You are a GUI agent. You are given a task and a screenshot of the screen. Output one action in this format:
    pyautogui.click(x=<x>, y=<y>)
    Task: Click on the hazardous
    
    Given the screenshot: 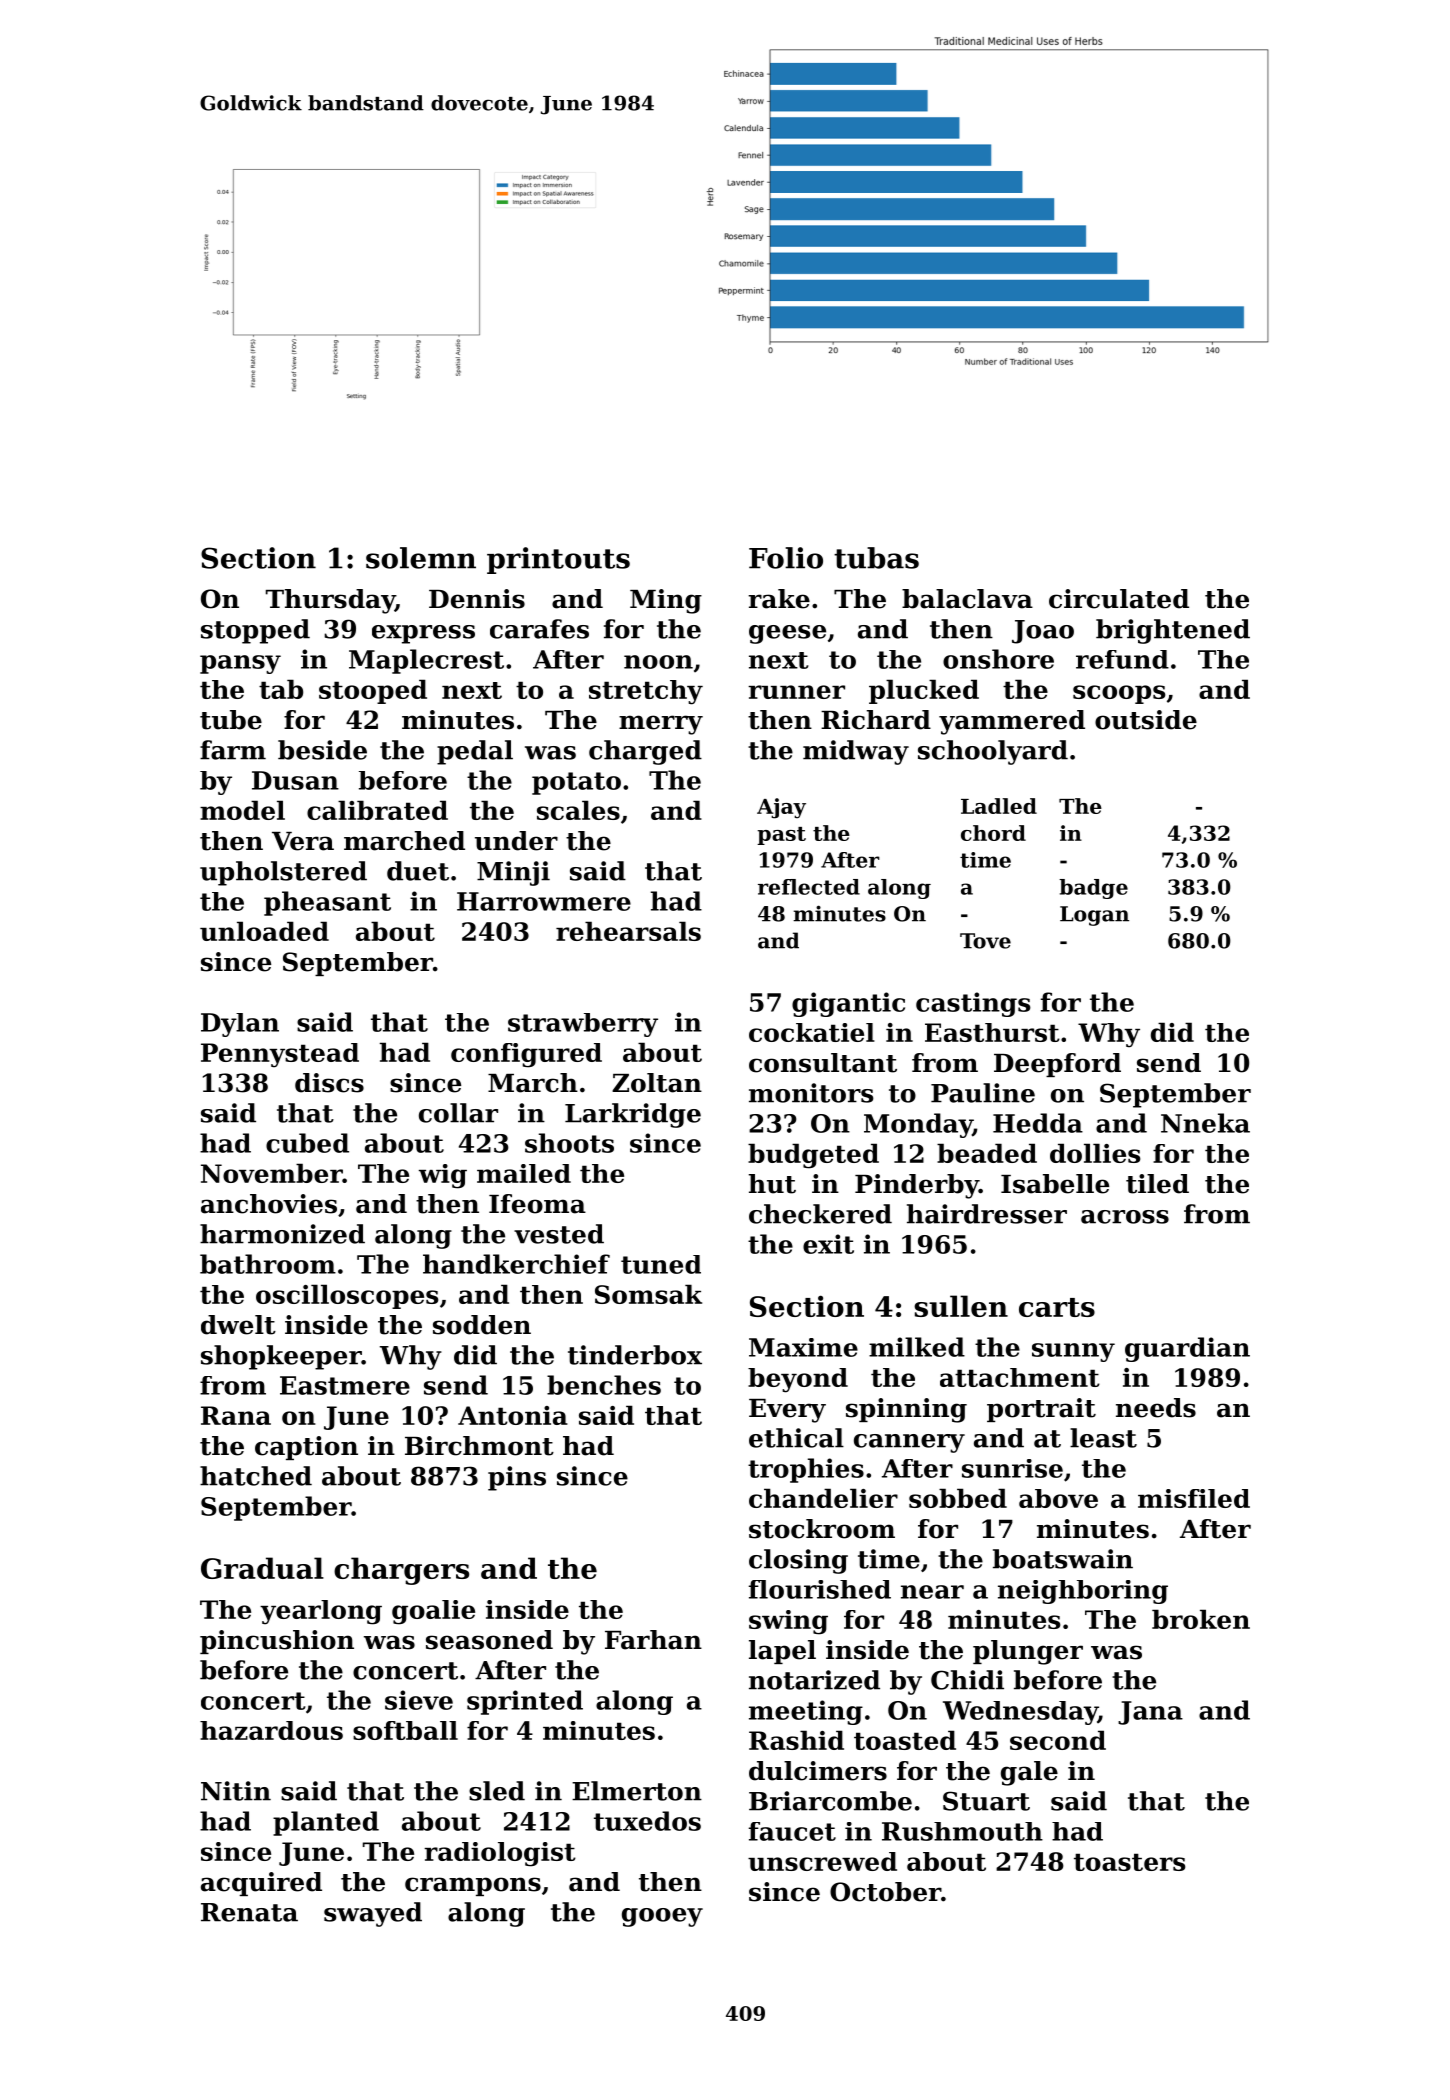 What is the action you would take?
    pyautogui.click(x=271, y=1730)
